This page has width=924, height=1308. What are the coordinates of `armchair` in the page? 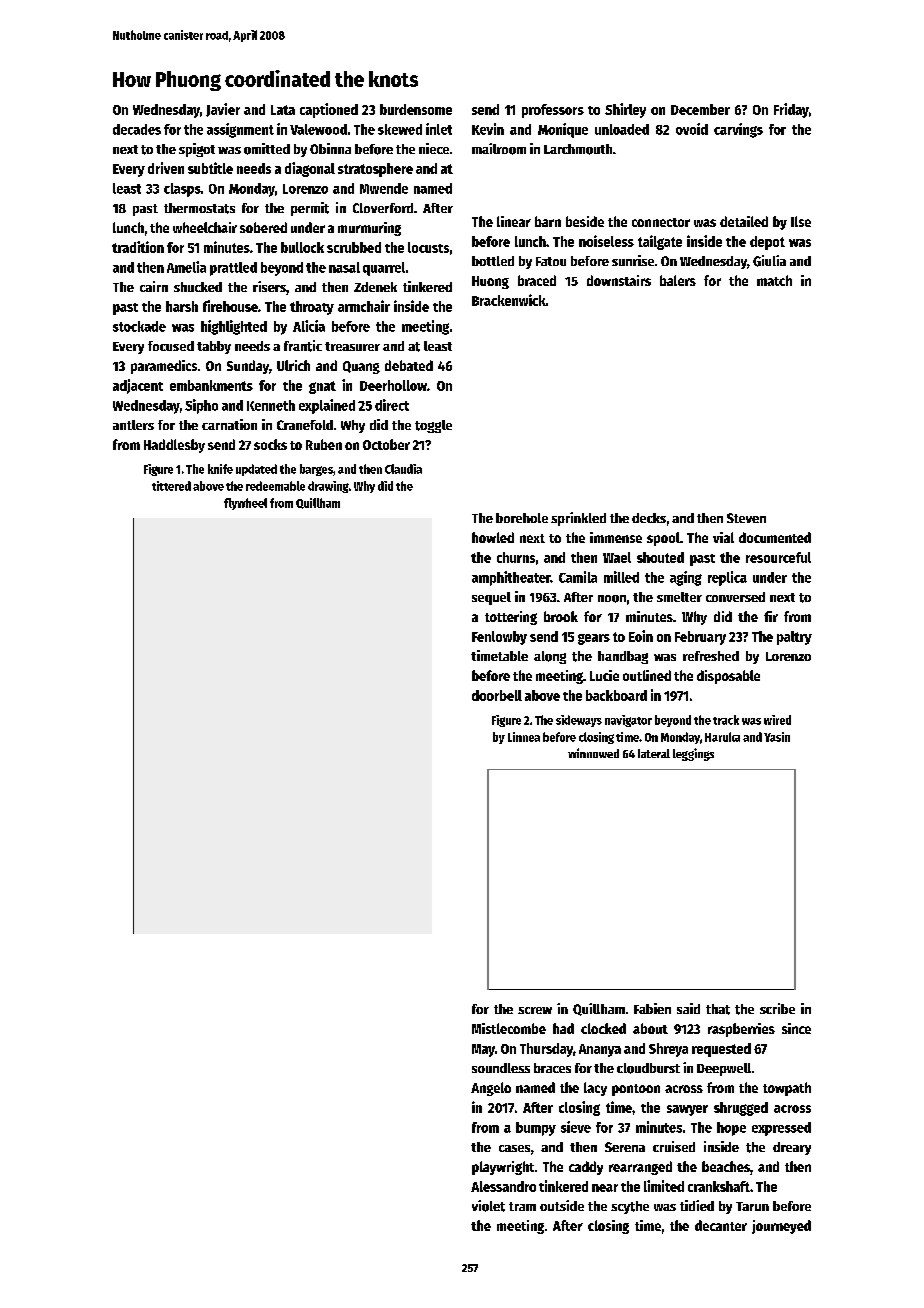 It's located at (364, 306).
